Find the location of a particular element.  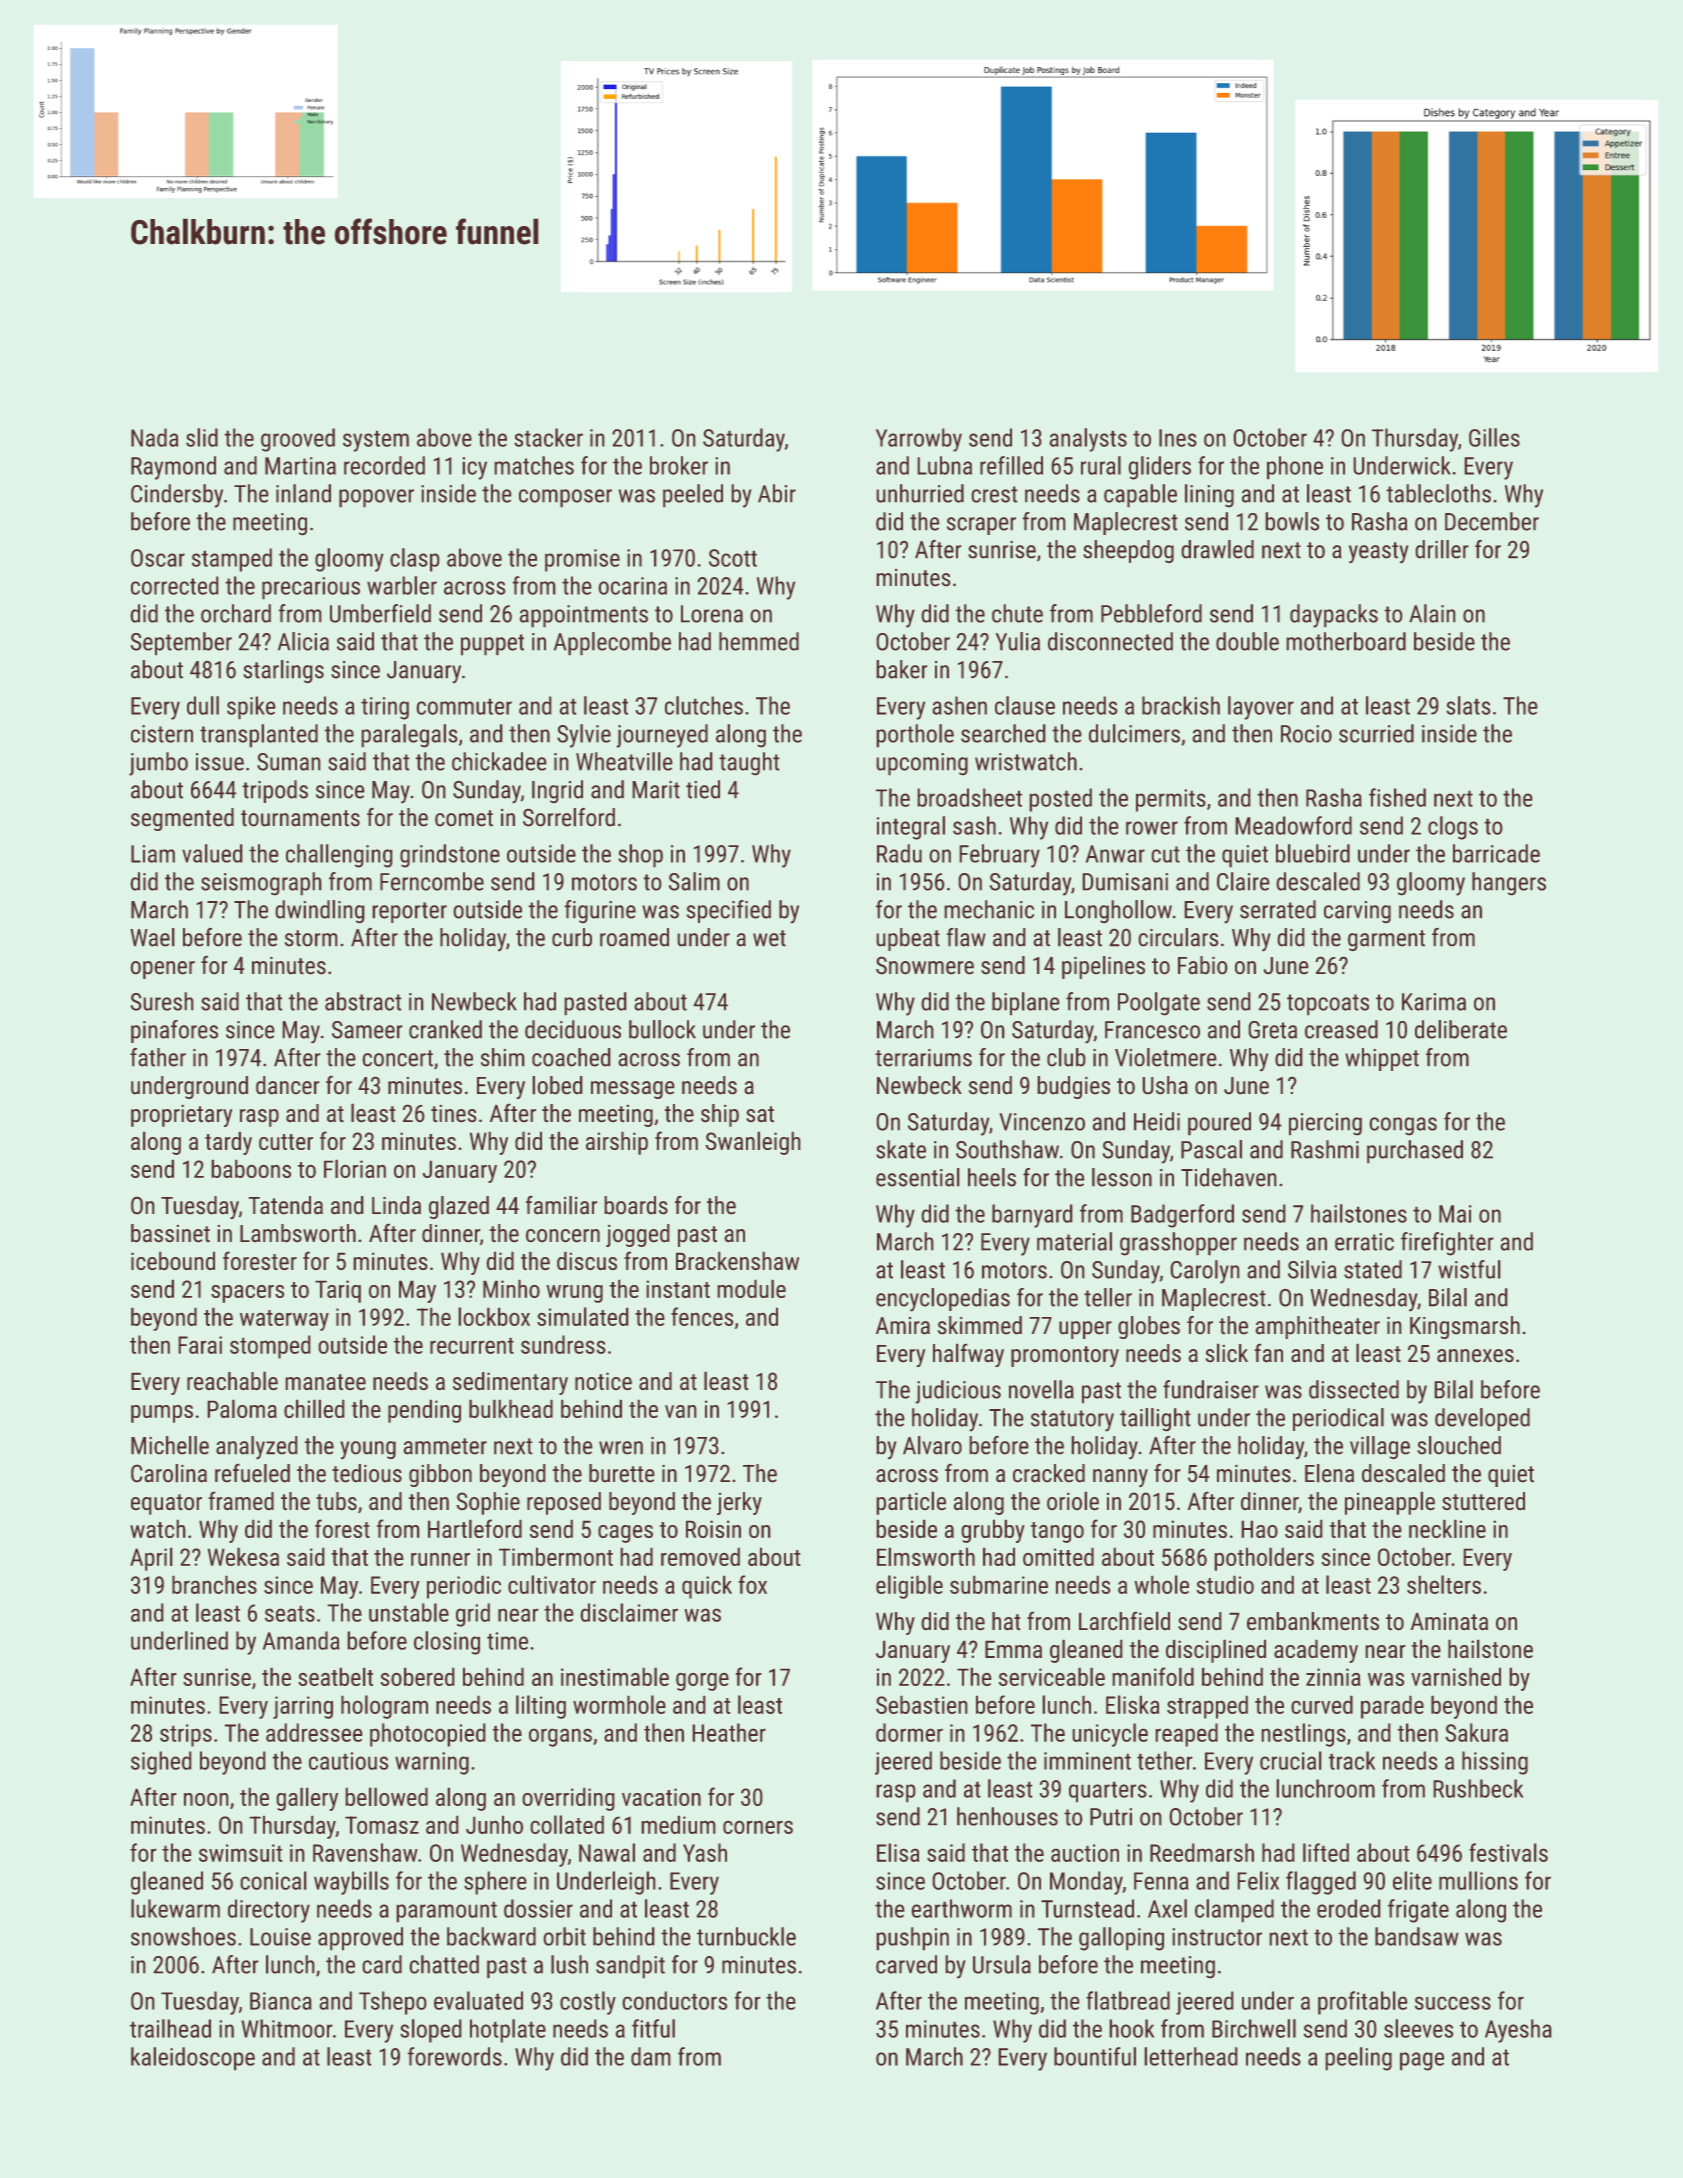

unhurried is located at coordinates (920, 493).
